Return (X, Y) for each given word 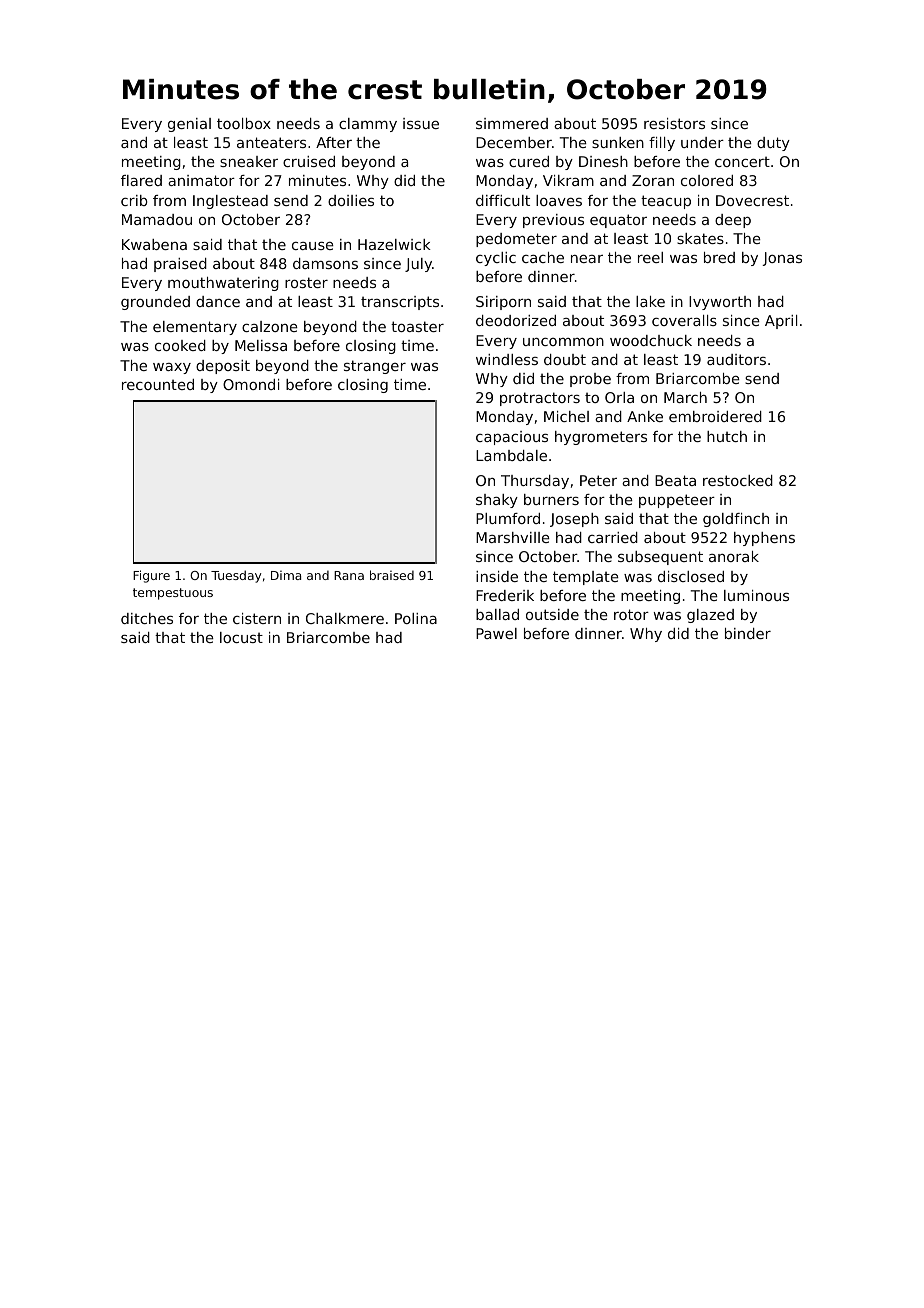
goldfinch (736, 520)
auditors (736, 359)
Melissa (261, 345)
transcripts (400, 303)
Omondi (251, 384)
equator (618, 221)
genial (189, 125)
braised (392, 575)
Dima (286, 575)
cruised (309, 161)
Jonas (782, 259)
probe (590, 380)
